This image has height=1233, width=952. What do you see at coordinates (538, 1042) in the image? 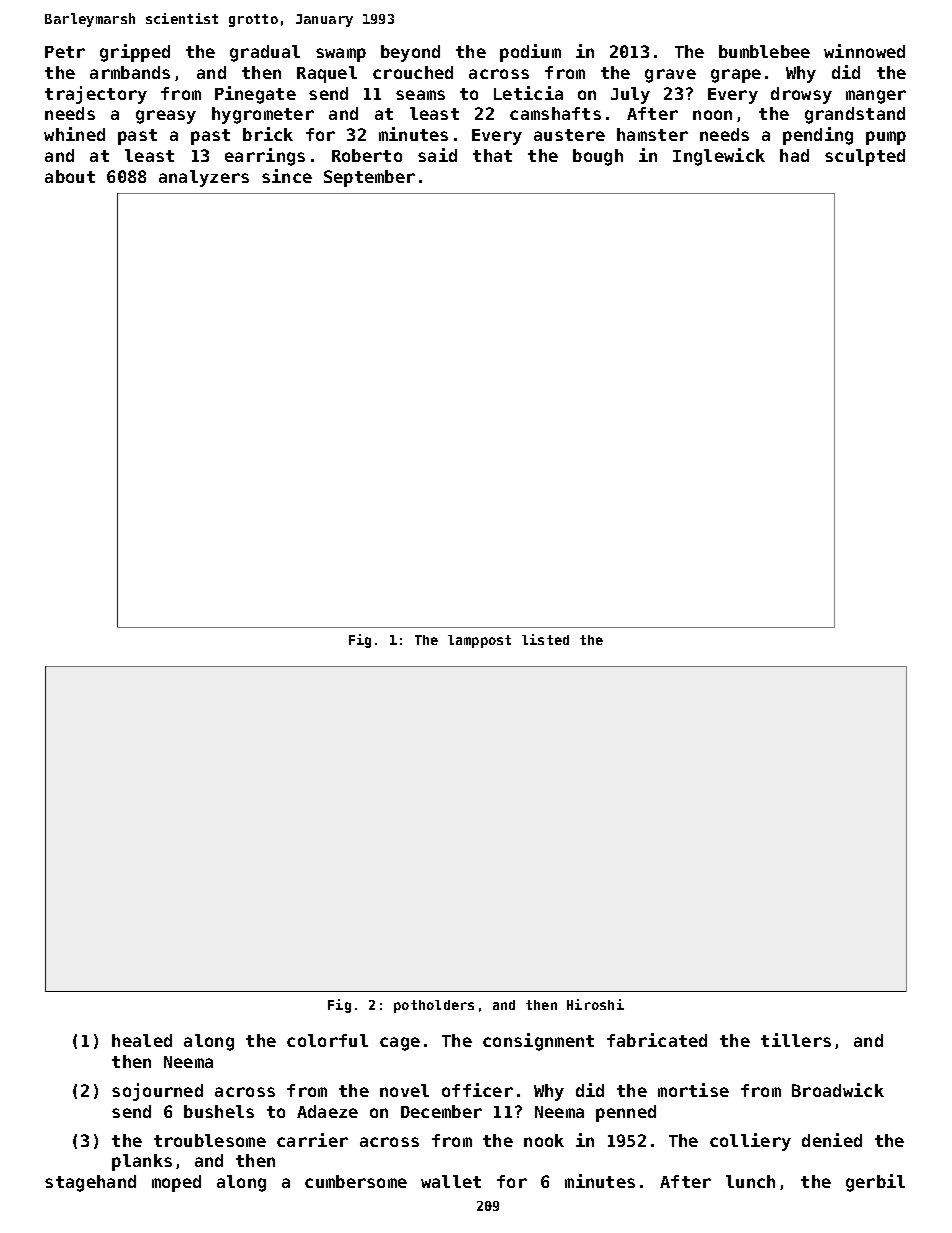
I see `consignment` at bounding box center [538, 1042].
